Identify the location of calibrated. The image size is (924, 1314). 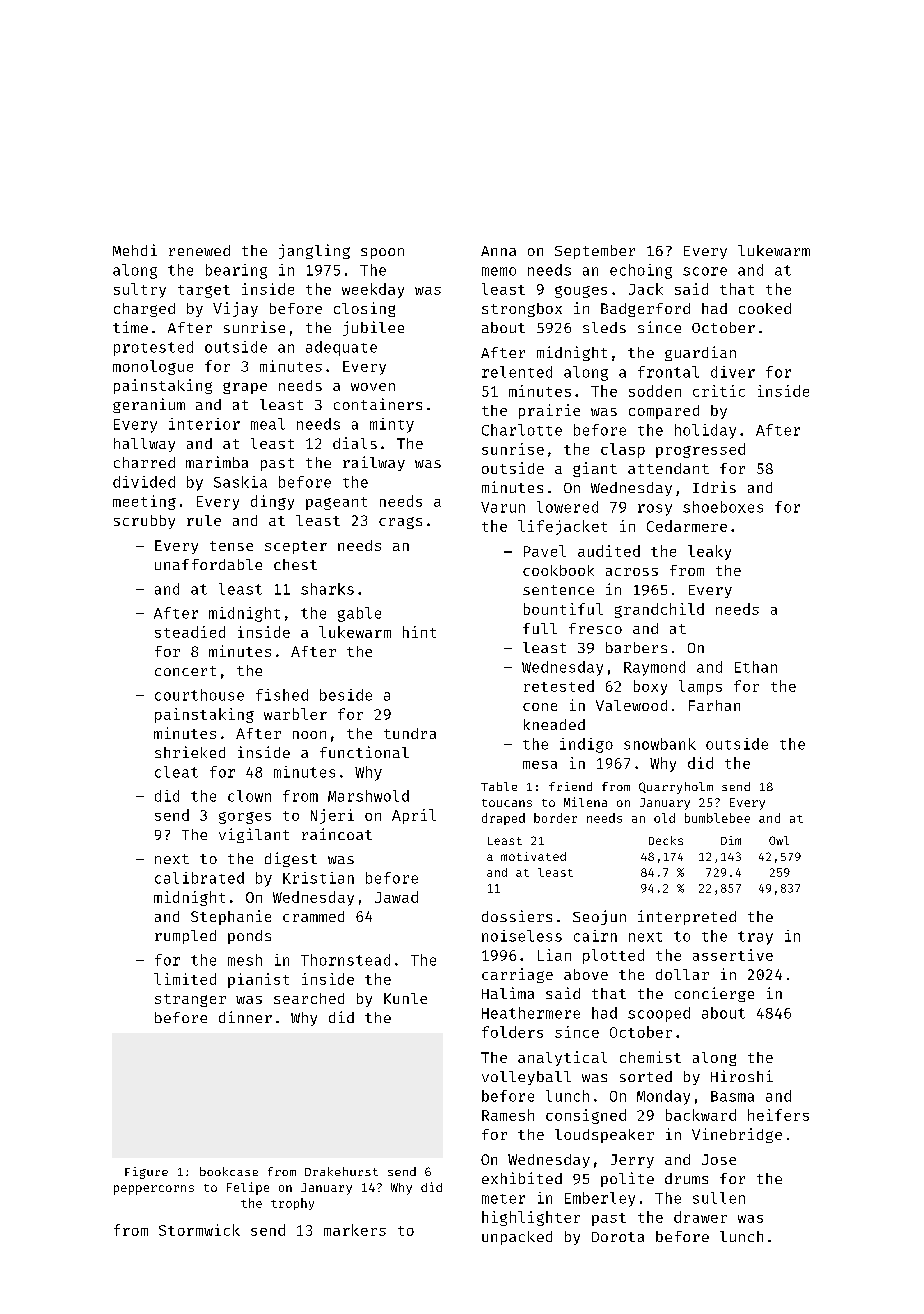
(199, 878).
